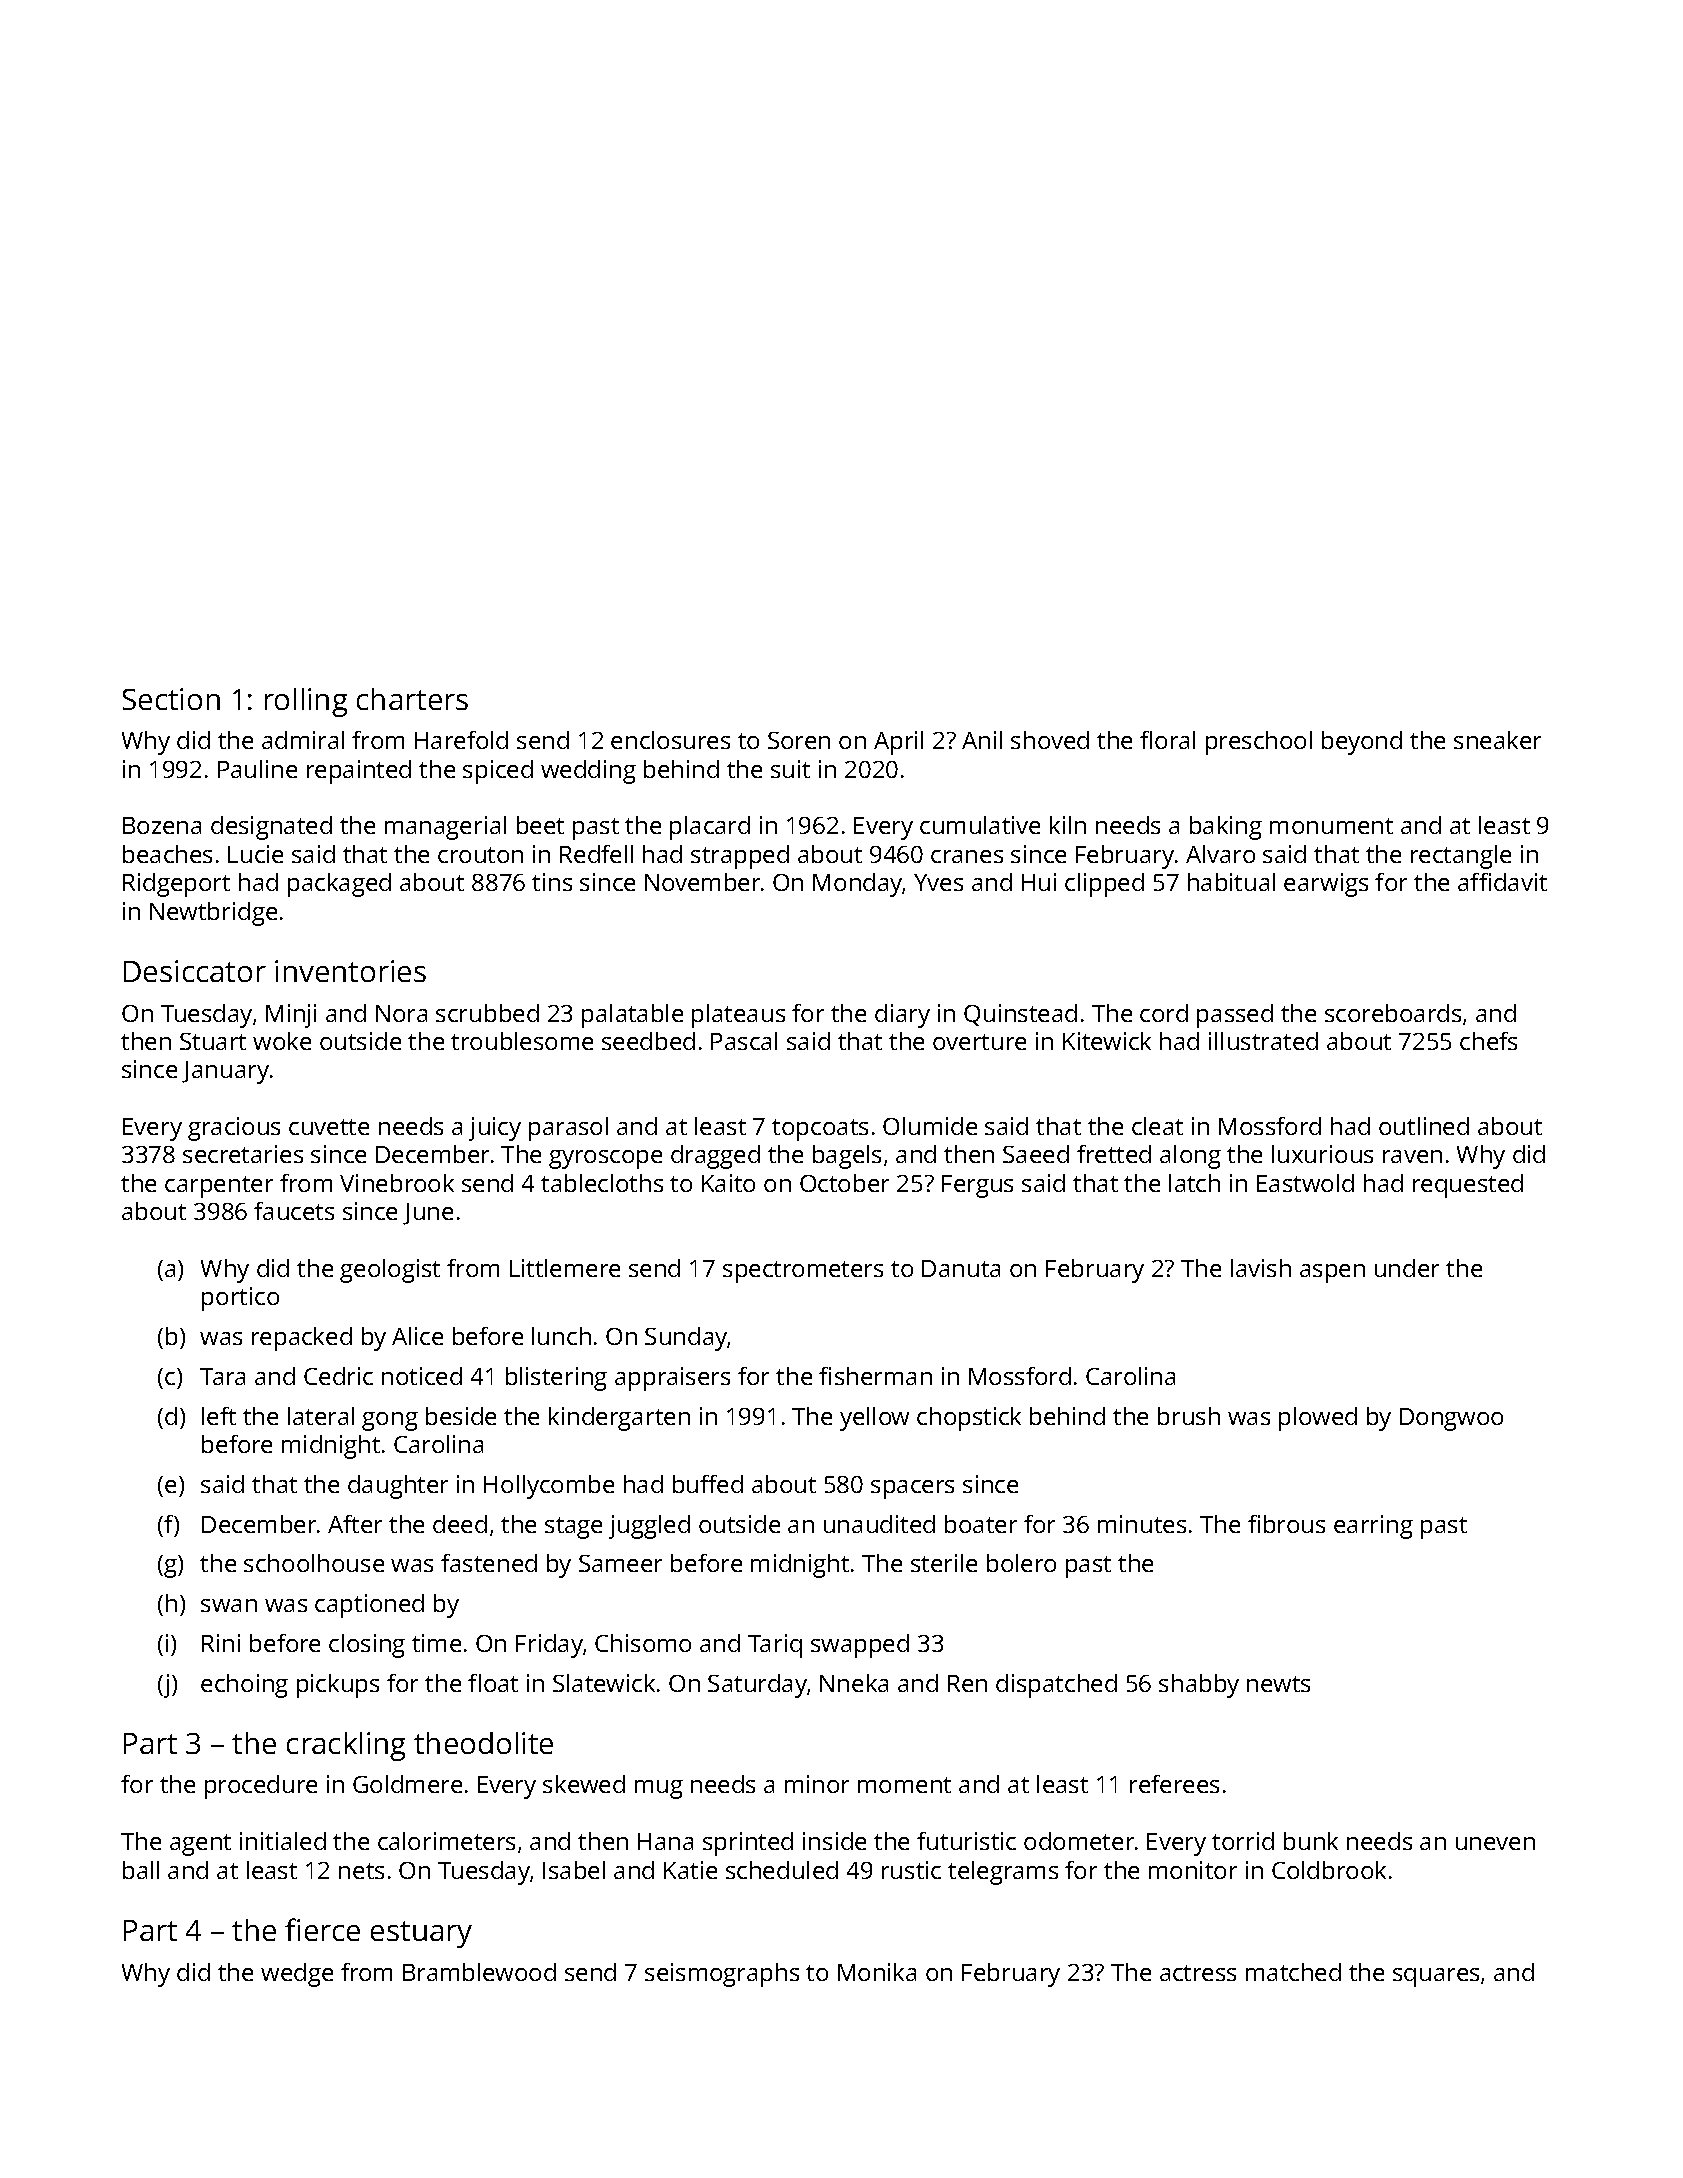 Image resolution: width=1683 pixels, height=2178 pixels. What do you see at coordinates (799, 740) in the page?
I see `Soren` at bounding box center [799, 740].
